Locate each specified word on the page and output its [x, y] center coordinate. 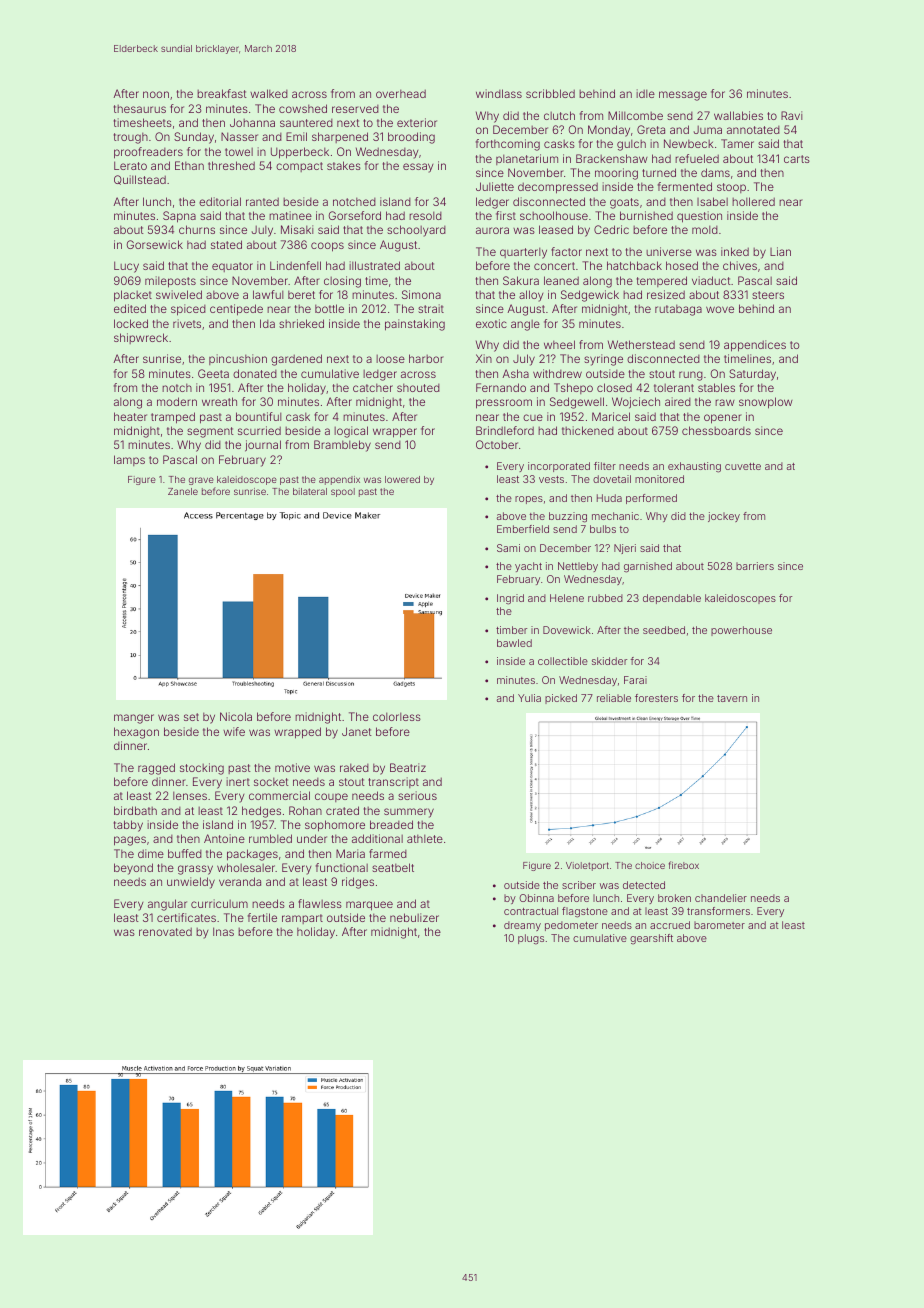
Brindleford [505, 430]
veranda [240, 881]
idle [645, 93]
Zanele [183, 491]
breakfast [222, 93]
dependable [672, 599]
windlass [499, 93]
